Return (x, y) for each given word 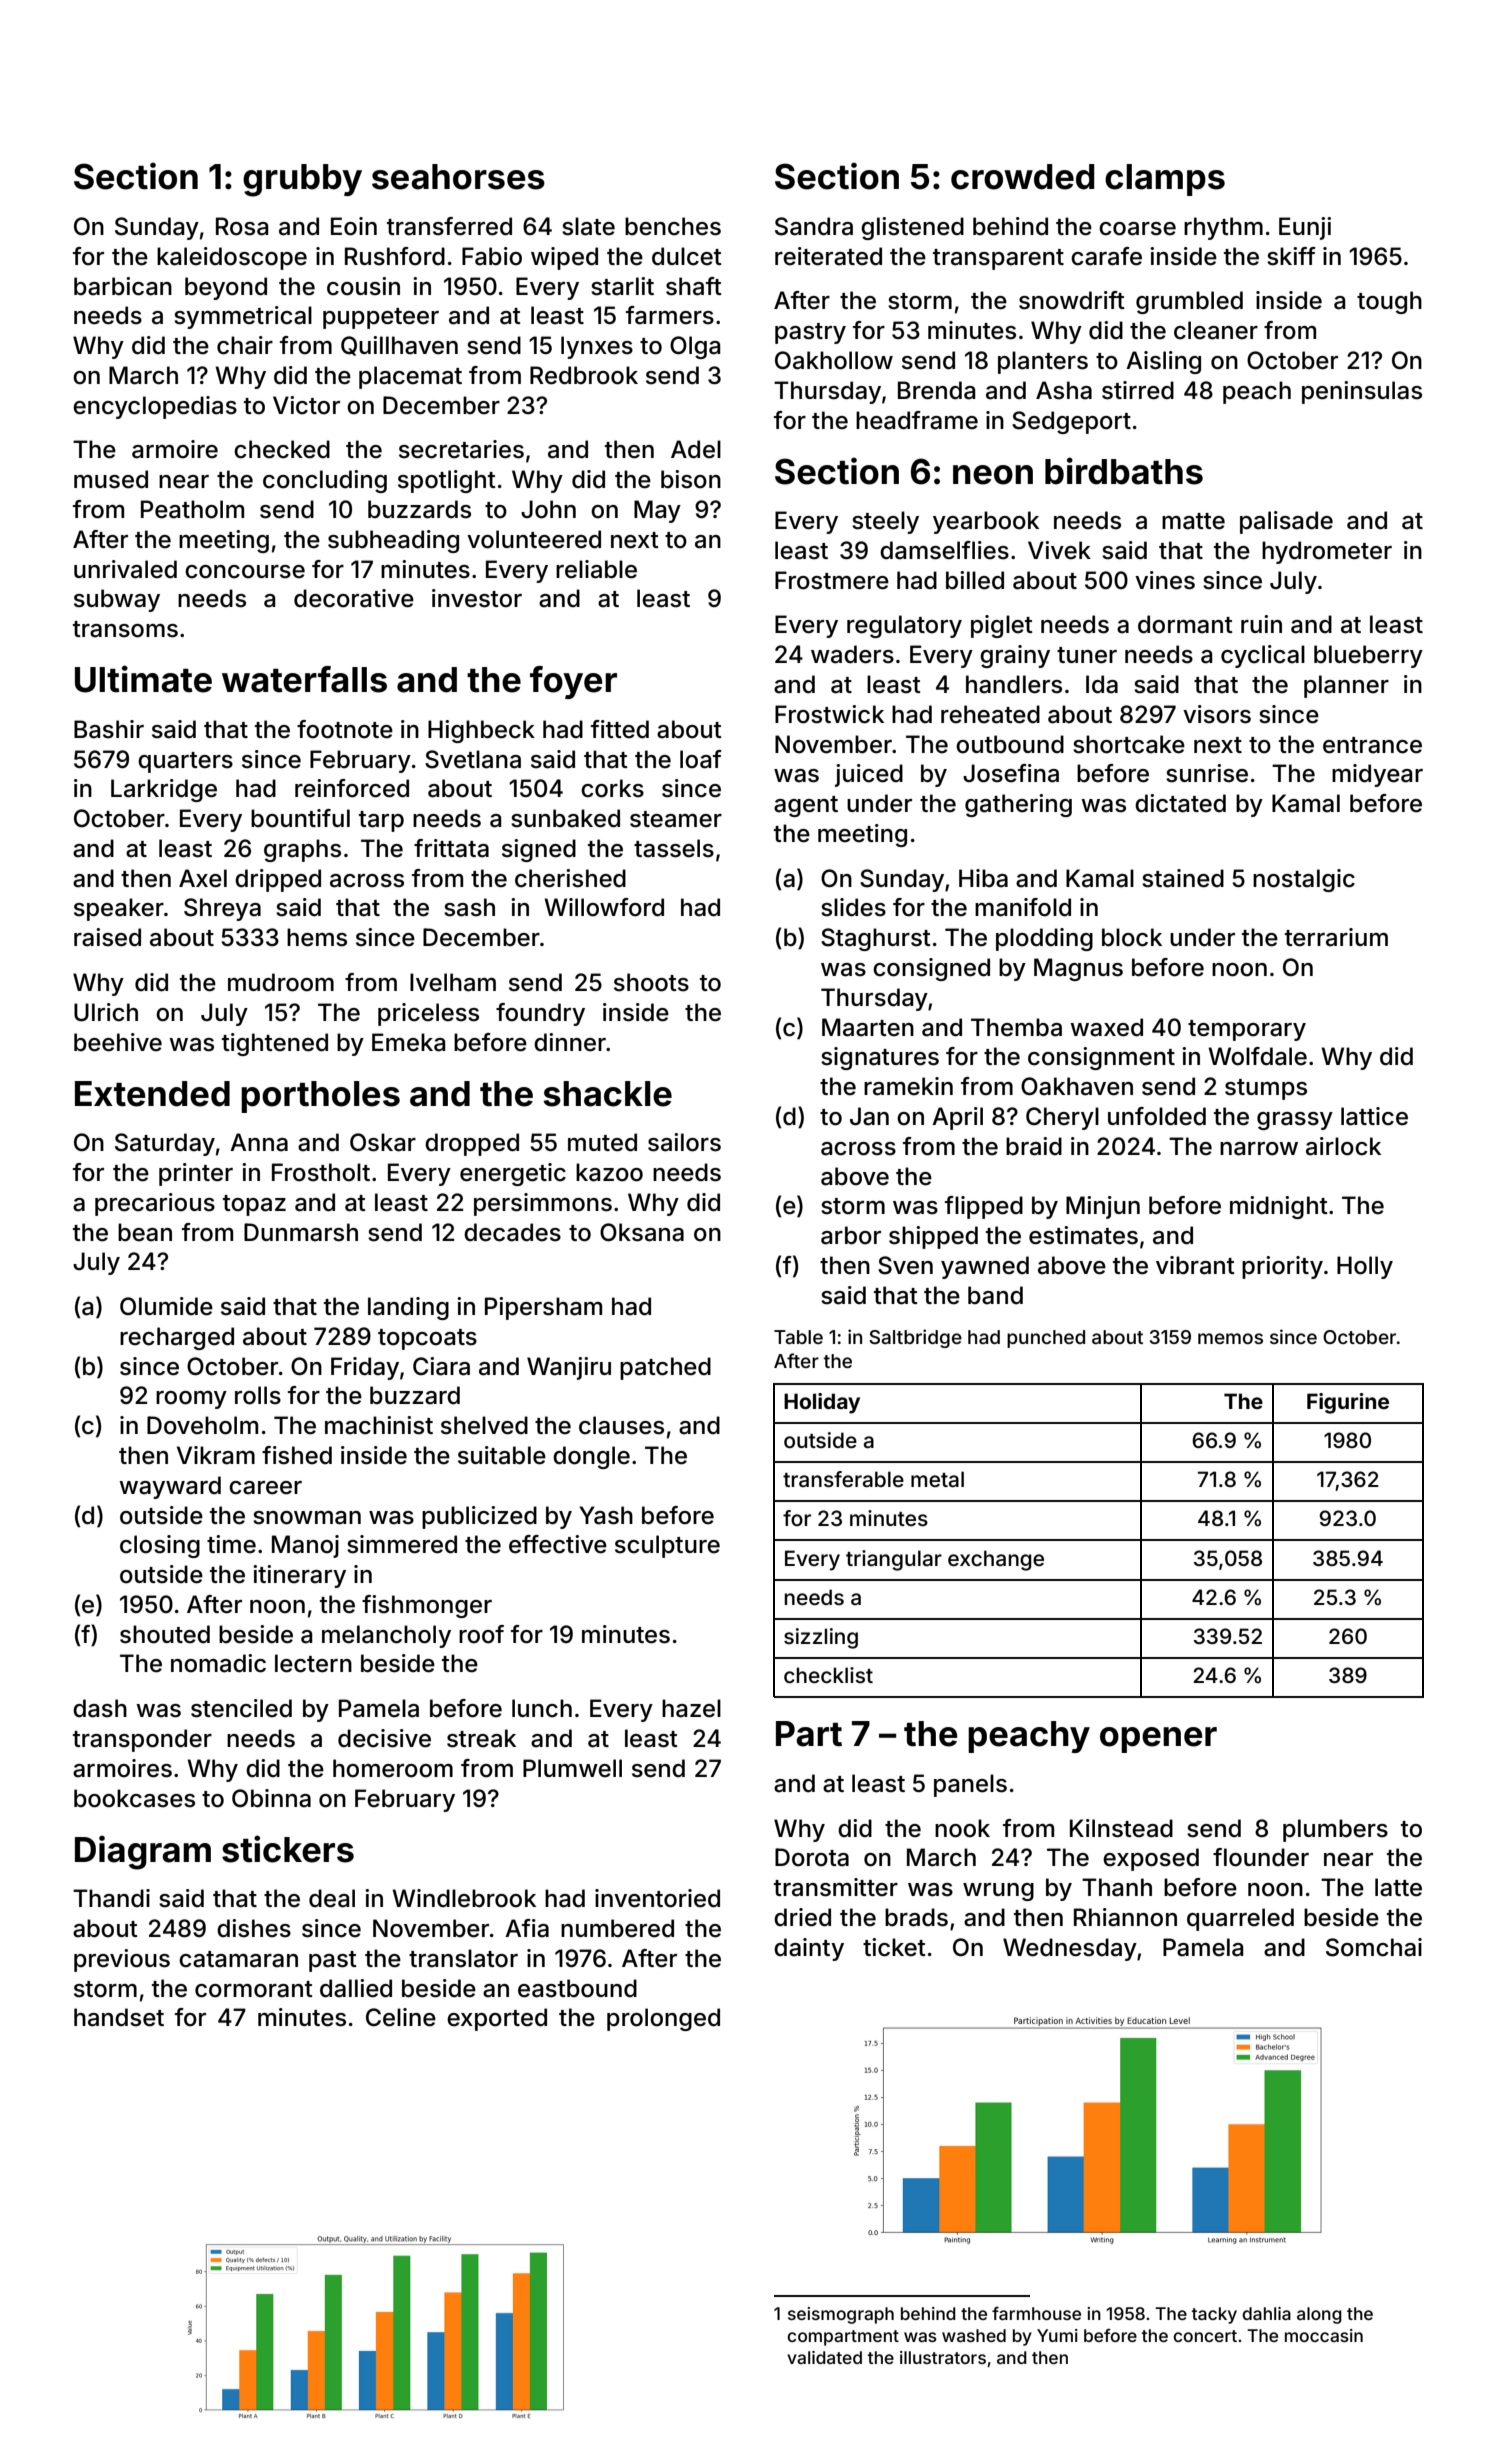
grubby (302, 180)
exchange (996, 1560)
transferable (843, 1479)
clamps (1165, 180)
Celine (401, 2017)
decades (512, 1232)
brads (916, 1917)
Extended (152, 1094)
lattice (1374, 1116)
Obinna (271, 1798)
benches (673, 226)
